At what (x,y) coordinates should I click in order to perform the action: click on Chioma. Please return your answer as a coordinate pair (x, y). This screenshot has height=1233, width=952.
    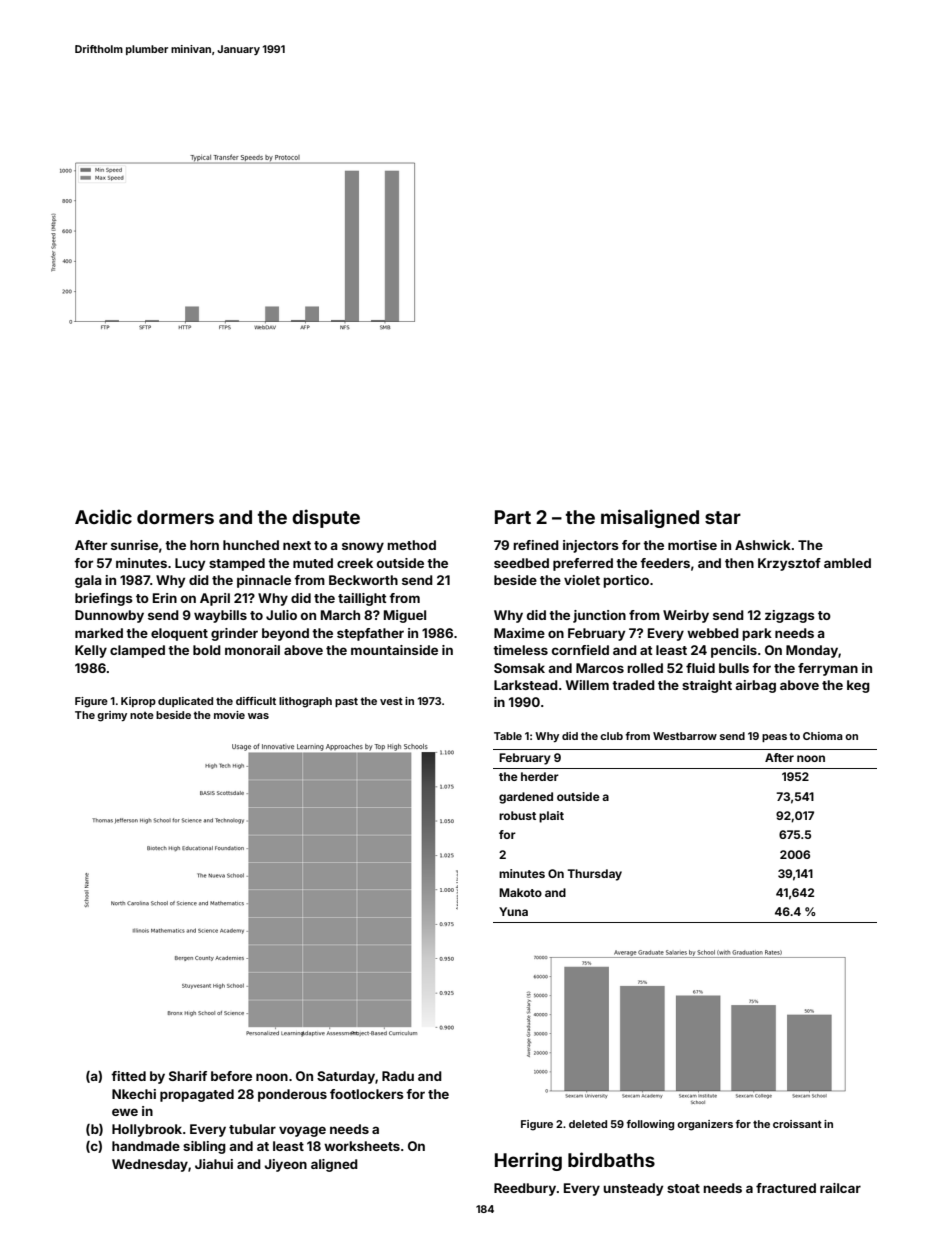
    Looking at the image, I should click on (823, 736).
